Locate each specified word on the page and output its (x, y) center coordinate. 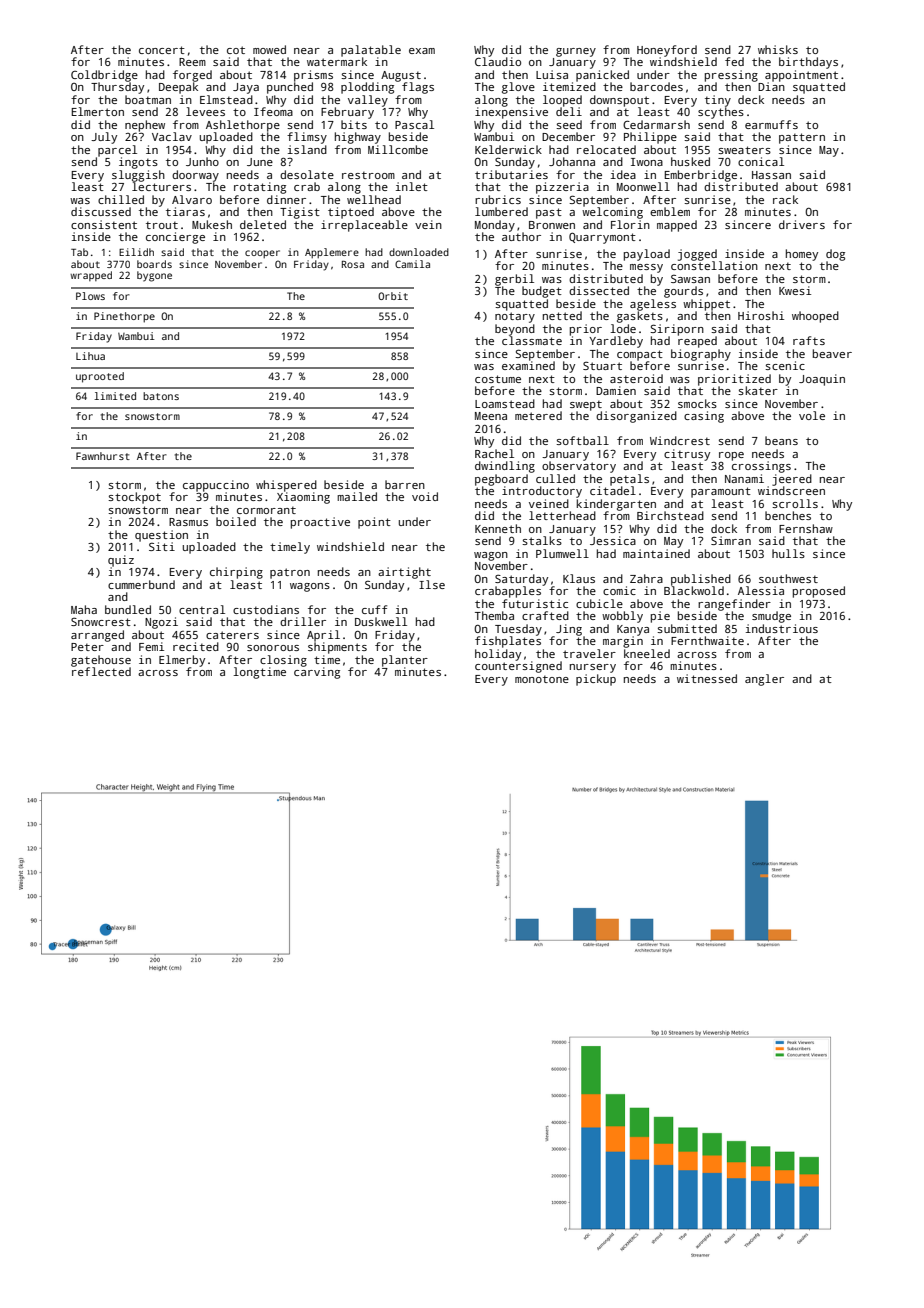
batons (161, 396)
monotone (542, 679)
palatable (371, 51)
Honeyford (667, 51)
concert (162, 50)
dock (724, 528)
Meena (491, 416)
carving (317, 673)
